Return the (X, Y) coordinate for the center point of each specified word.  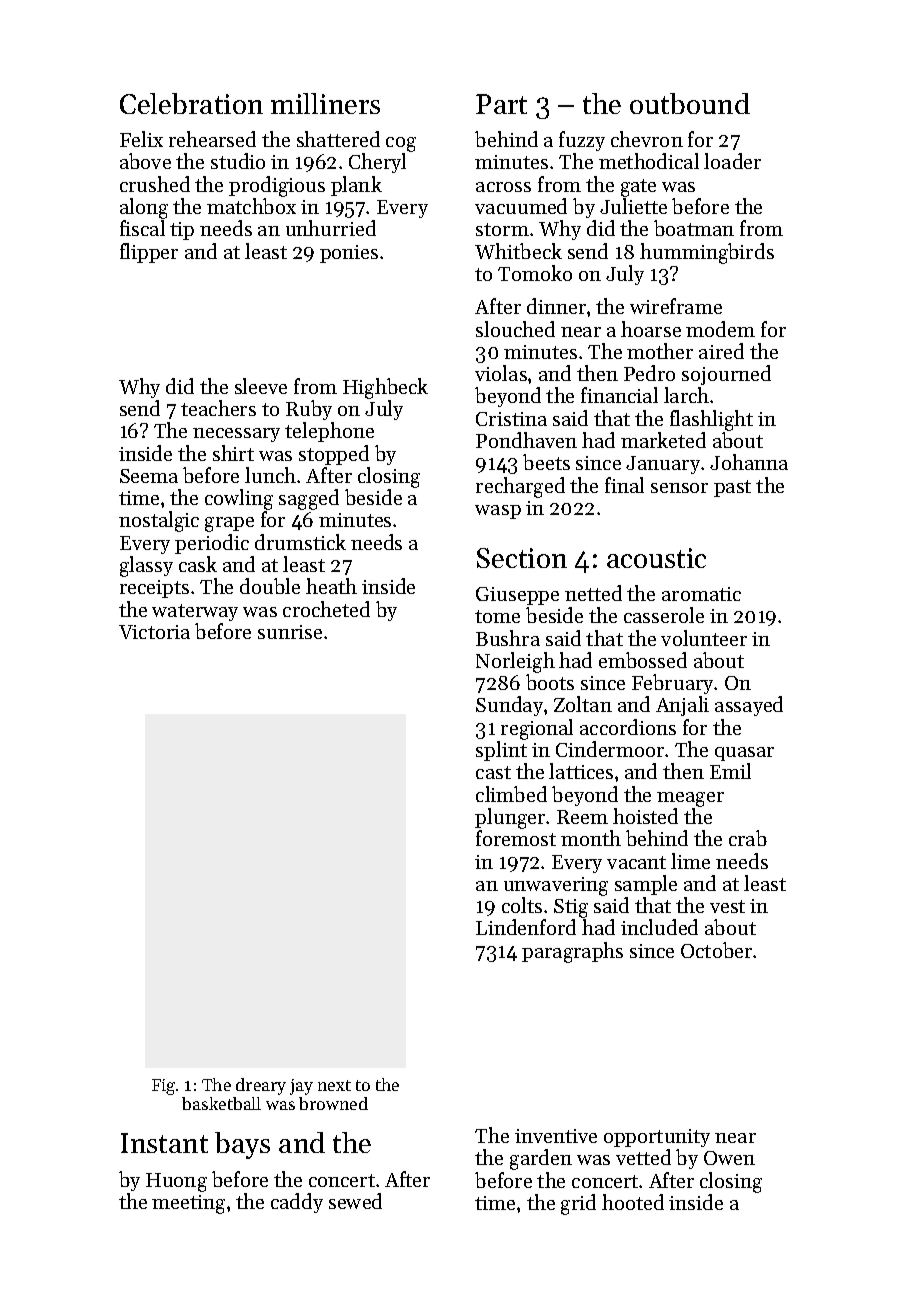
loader (732, 161)
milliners (325, 103)
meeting (188, 1204)
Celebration (191, 103)
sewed (355, 1201)
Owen (729, 1158)
